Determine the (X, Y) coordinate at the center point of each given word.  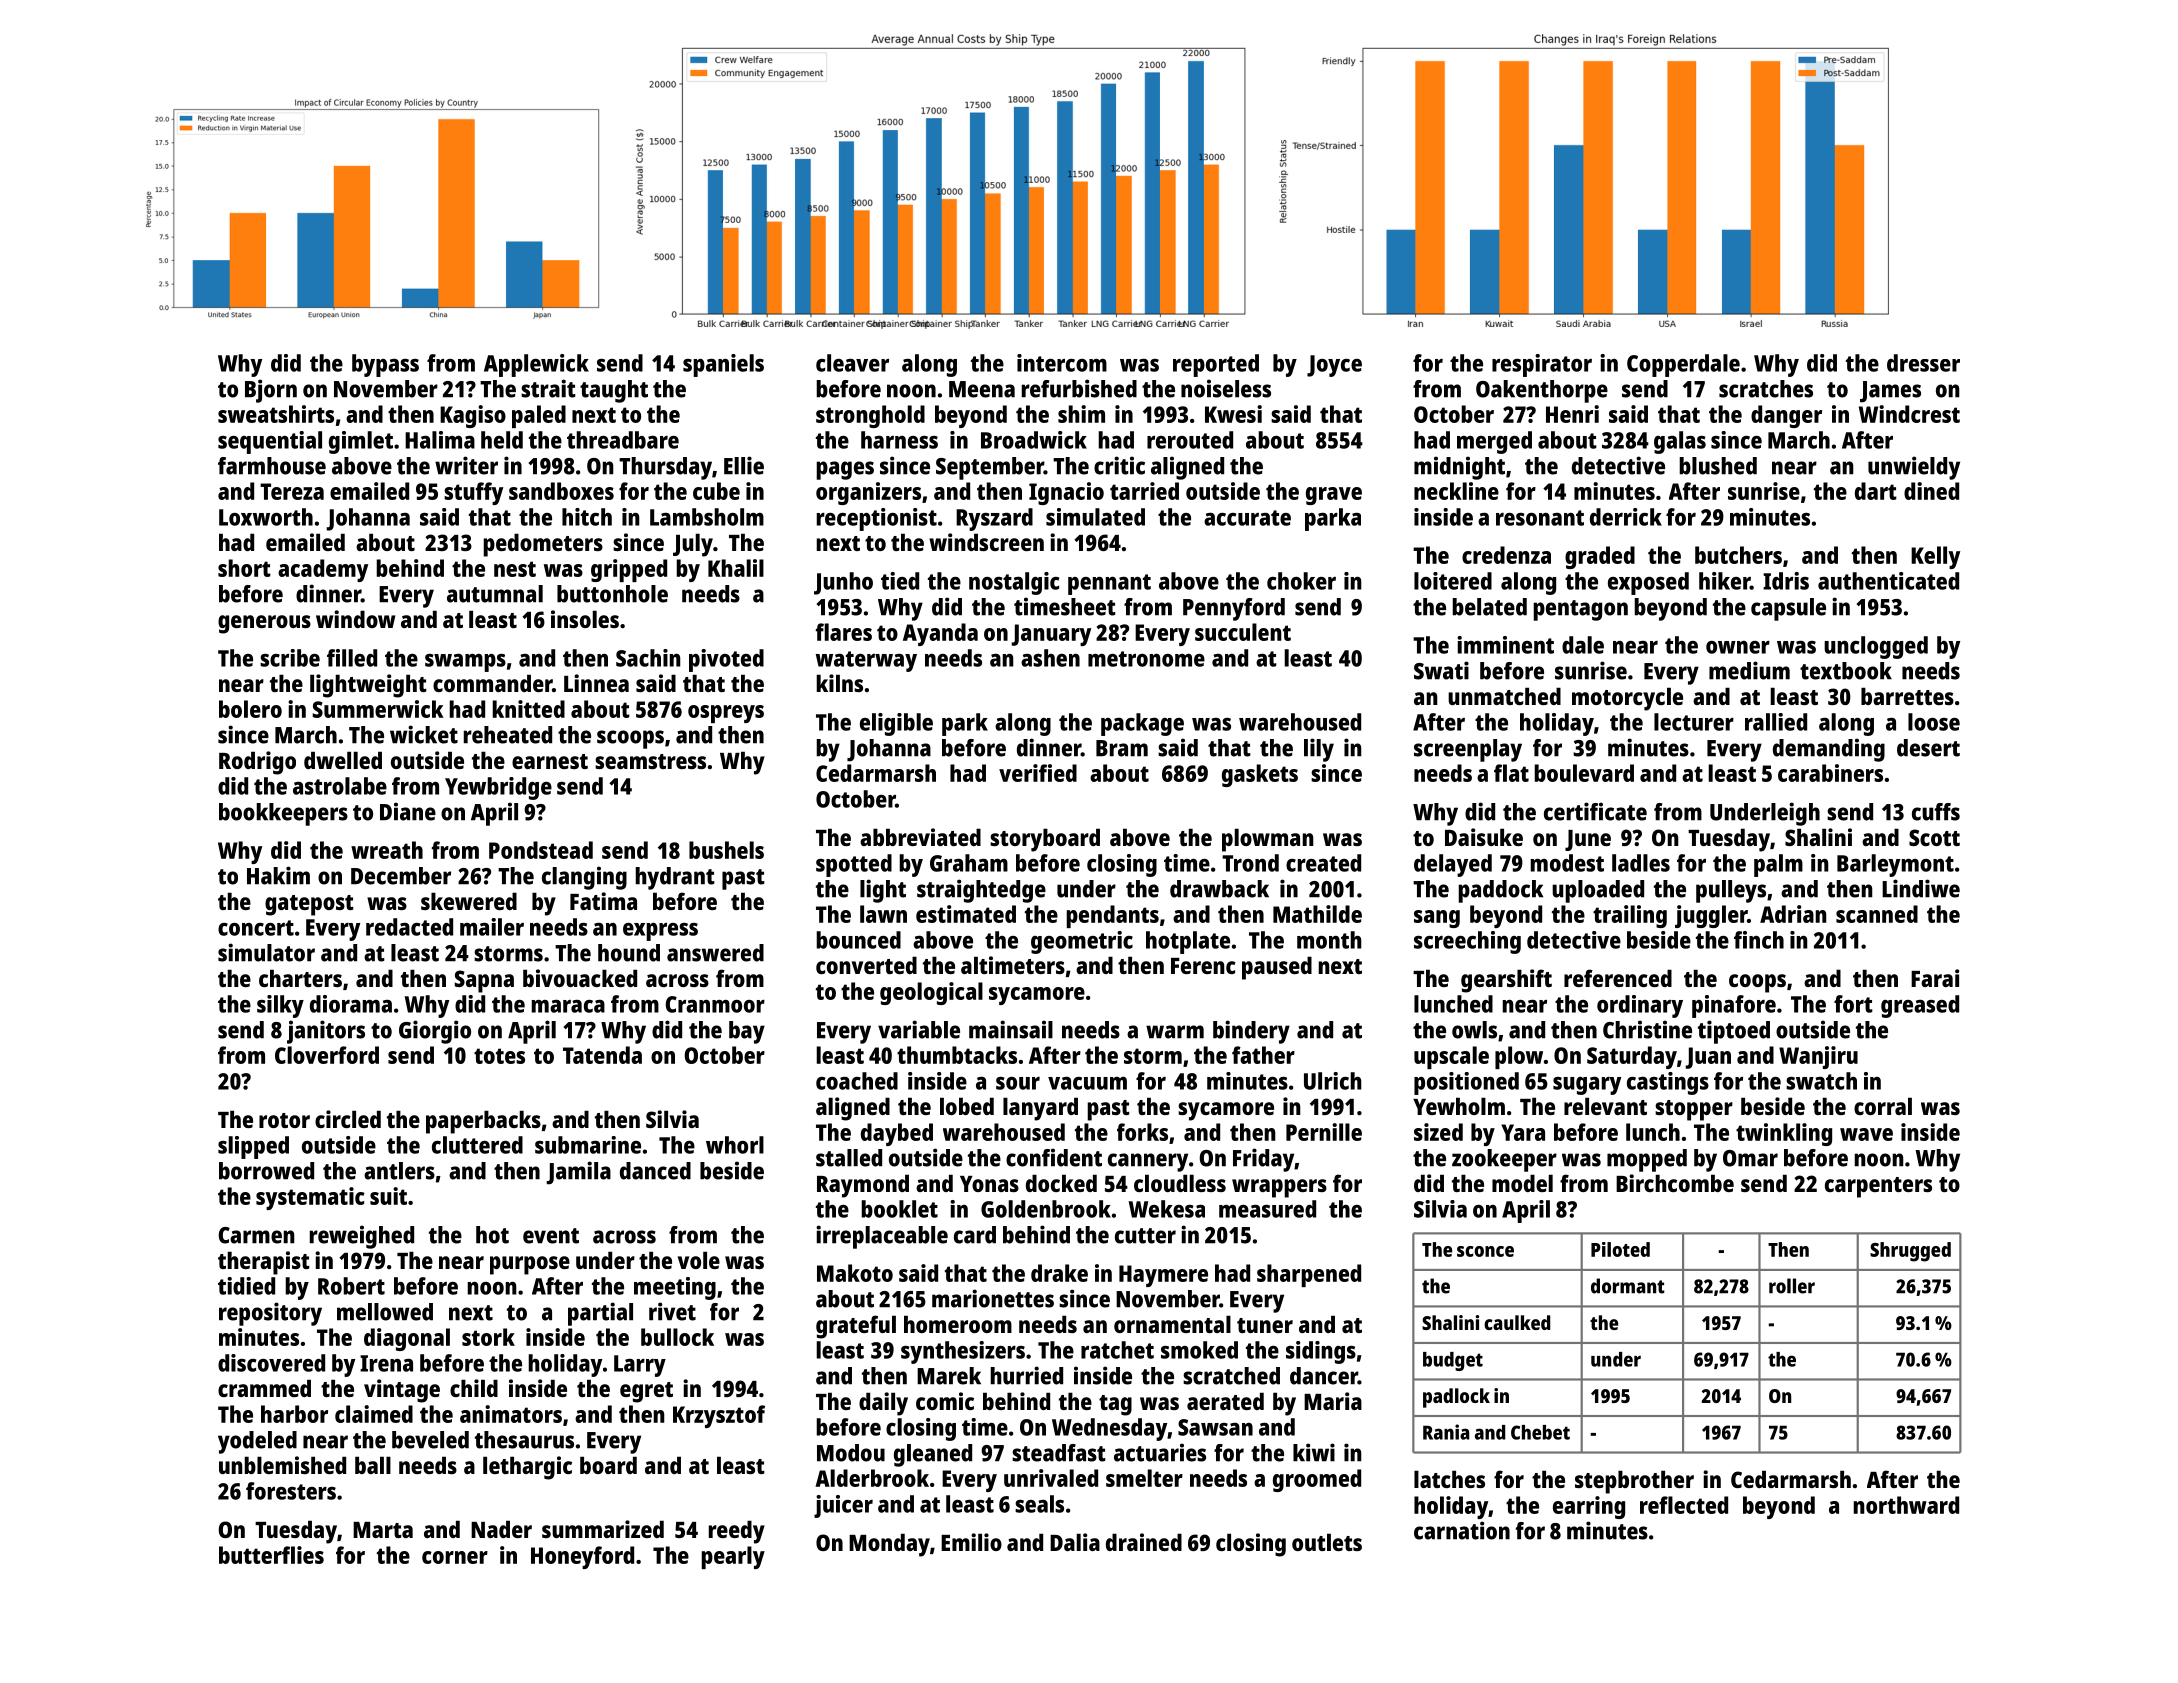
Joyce (1334, 366)
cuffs (1936, 812)
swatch (1821, 1081)
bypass (385, 365)
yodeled (257, 1442)
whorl (735, 1145)
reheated (508, 735)
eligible (896, 724)
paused (1277, 968)
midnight (1459, 468)
